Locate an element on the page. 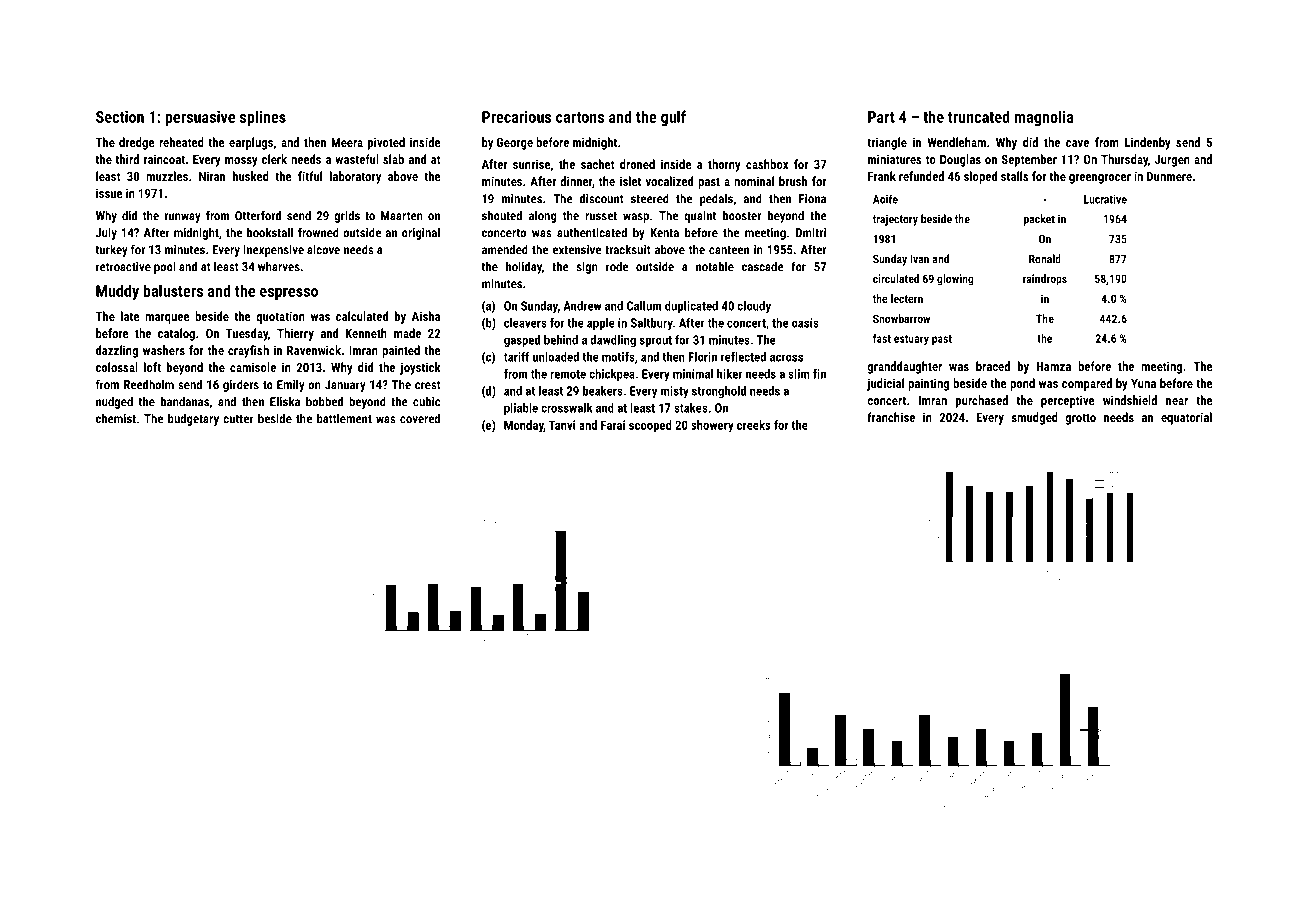  splines is located at coordinates (263, 118).
